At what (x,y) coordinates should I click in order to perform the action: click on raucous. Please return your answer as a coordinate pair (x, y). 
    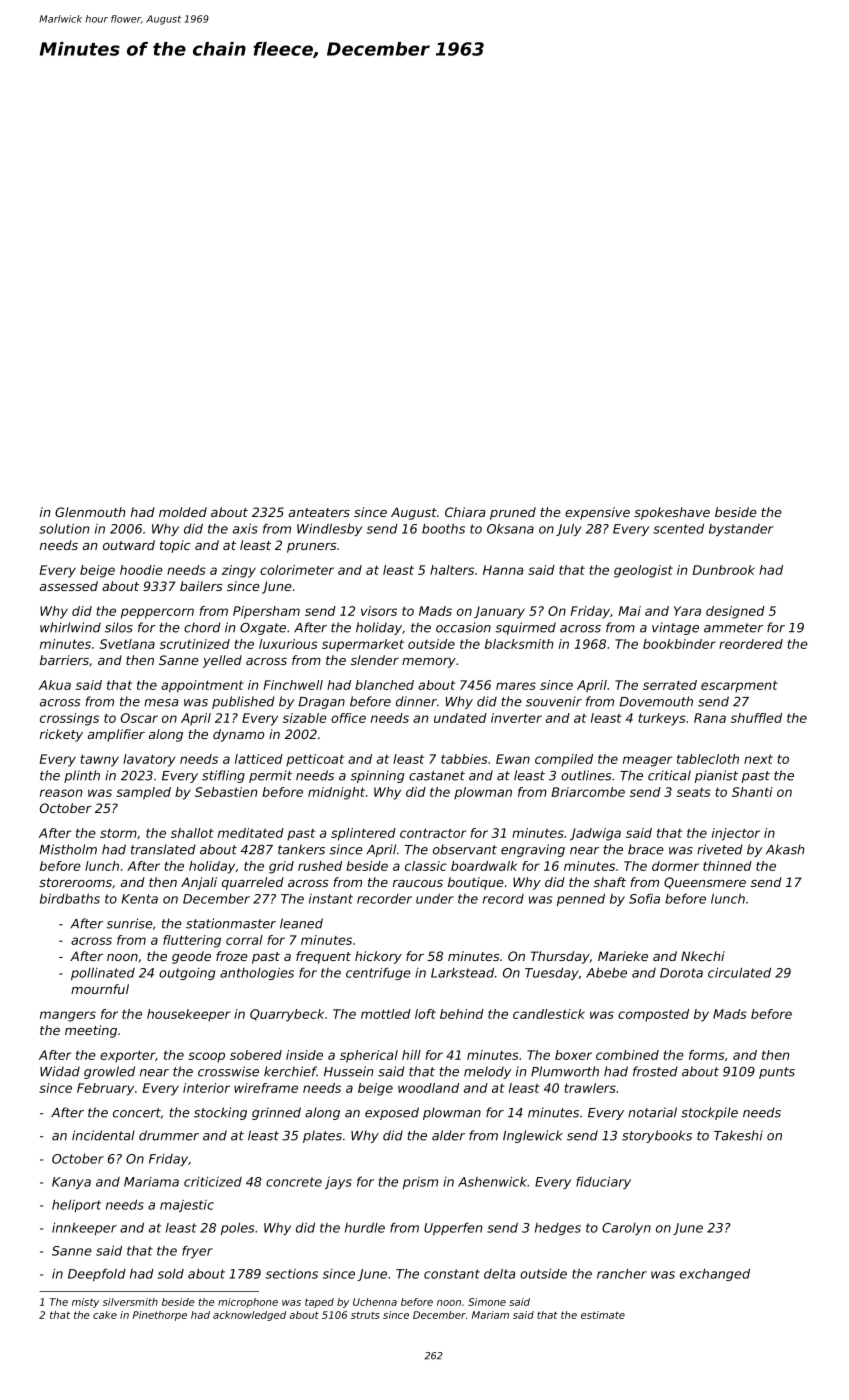
    Looking at the image, I should click on (418, 883).
